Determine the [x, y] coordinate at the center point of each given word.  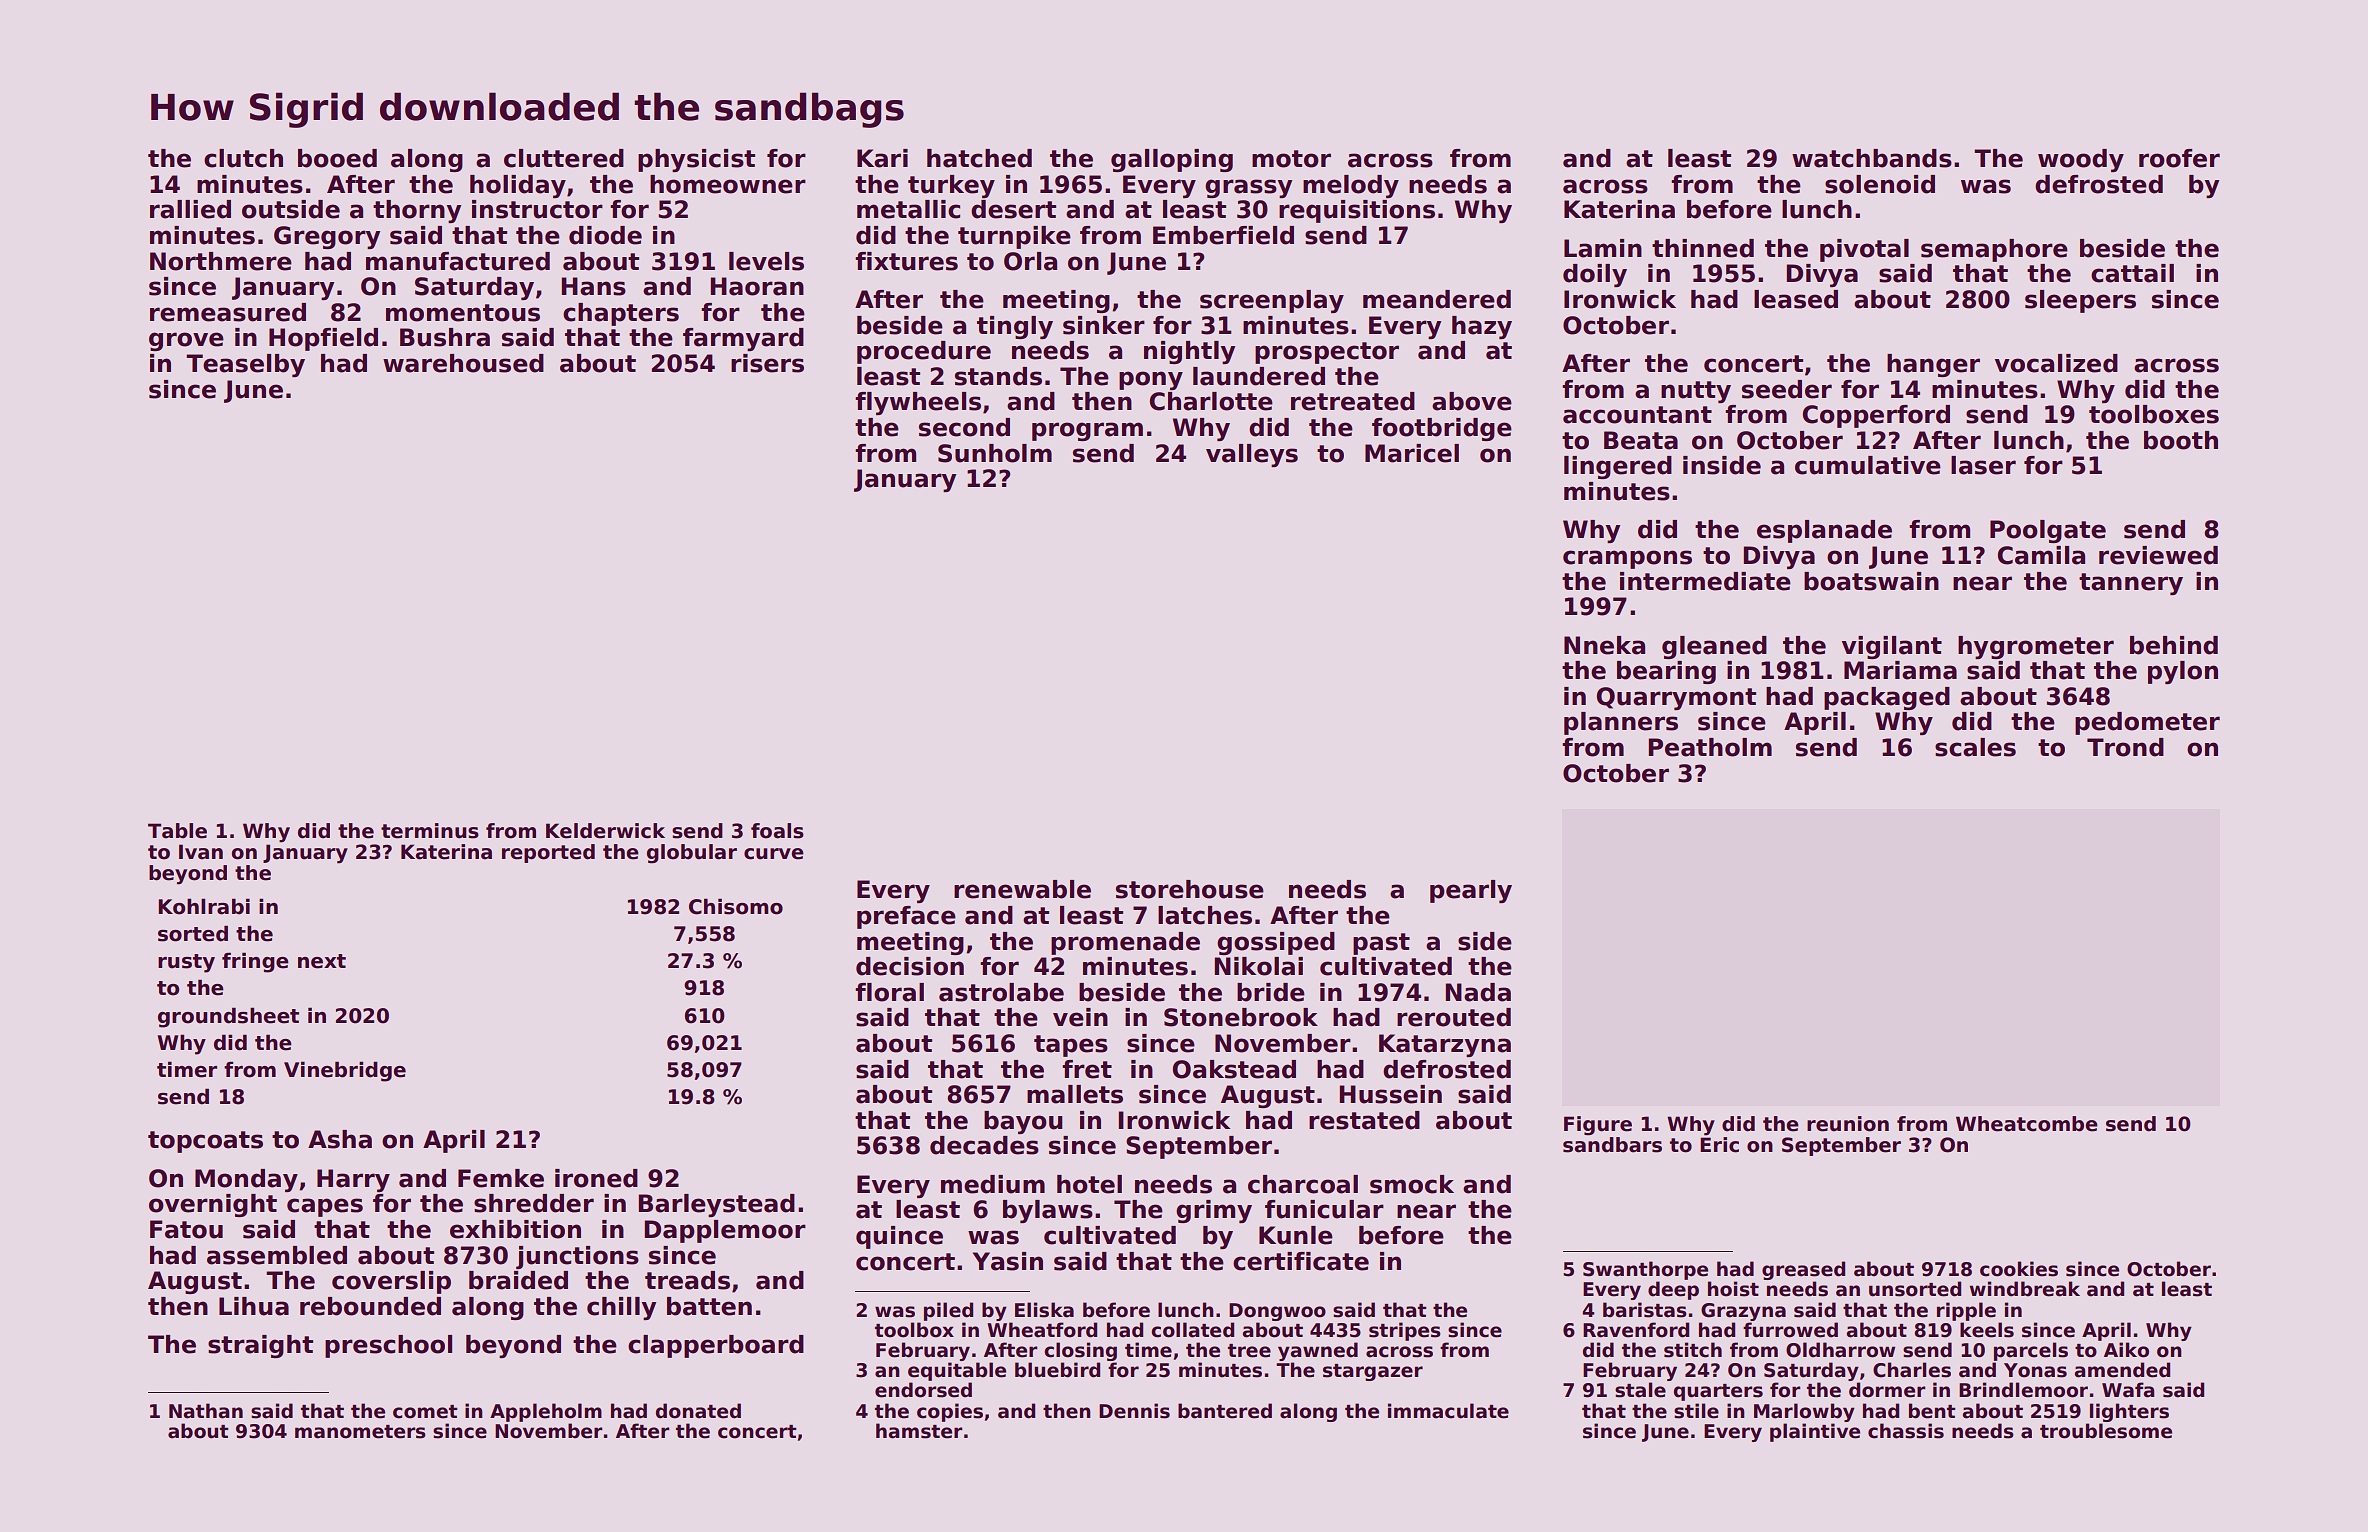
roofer [2179, 158]
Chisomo [736, 906]
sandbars [1612, 1145]
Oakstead [1234, 1069]
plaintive [1815, 1432]
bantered [1225, 1411]
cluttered [564, 158]
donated [698, 1411]
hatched [979, 158]
